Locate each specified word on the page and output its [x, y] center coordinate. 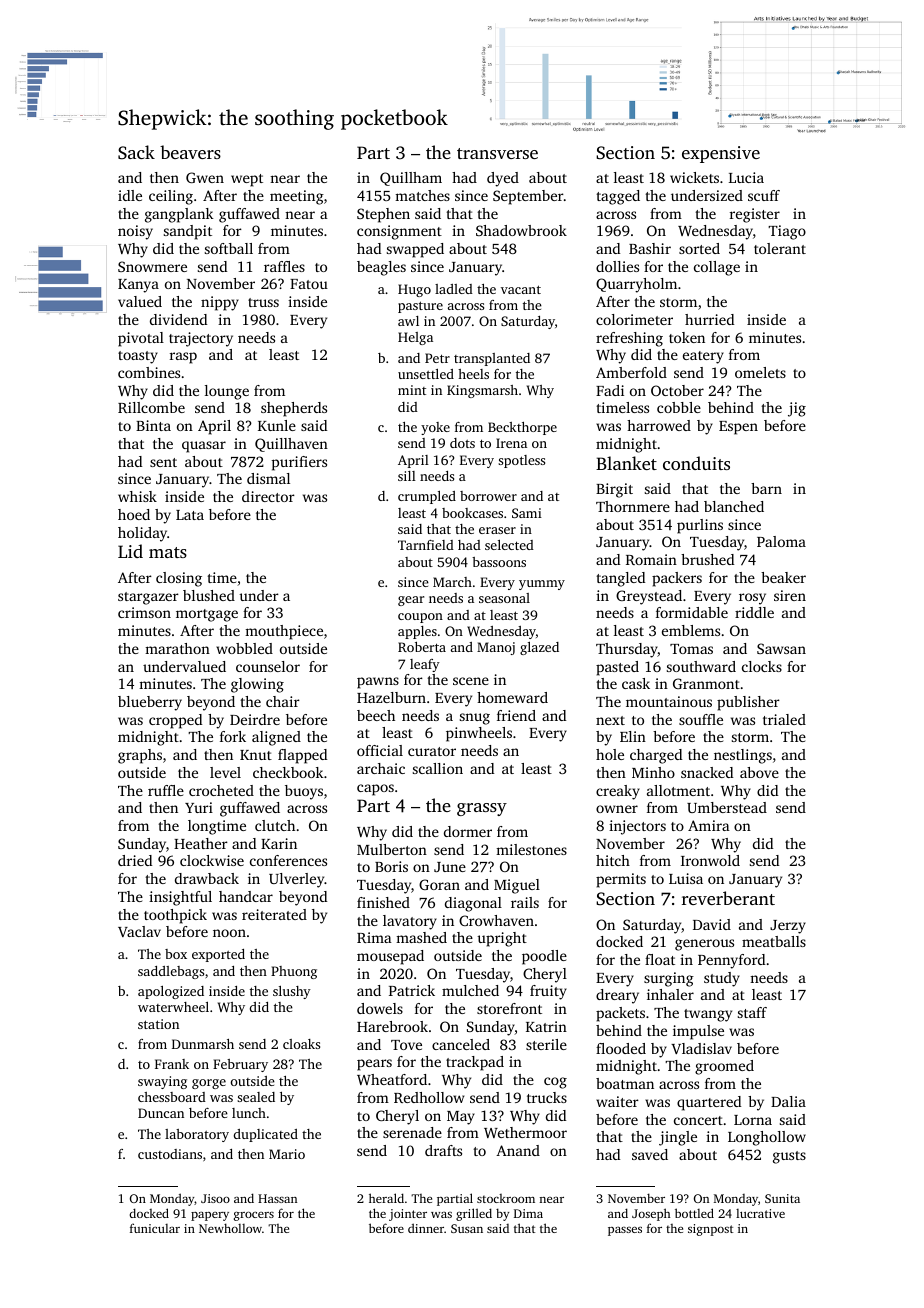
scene [471, 681]
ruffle [166, 790]
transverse [497, 153]
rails [525, 902]
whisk [137, 496]
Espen [738, 428]
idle [130, 195]
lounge [227, 392]
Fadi [610, 390]
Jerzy [788, 927]
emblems [691, 630]
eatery [703, 357]
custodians [170, 1154]
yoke [435, 428]
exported [218, 955]
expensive [721, 154]
